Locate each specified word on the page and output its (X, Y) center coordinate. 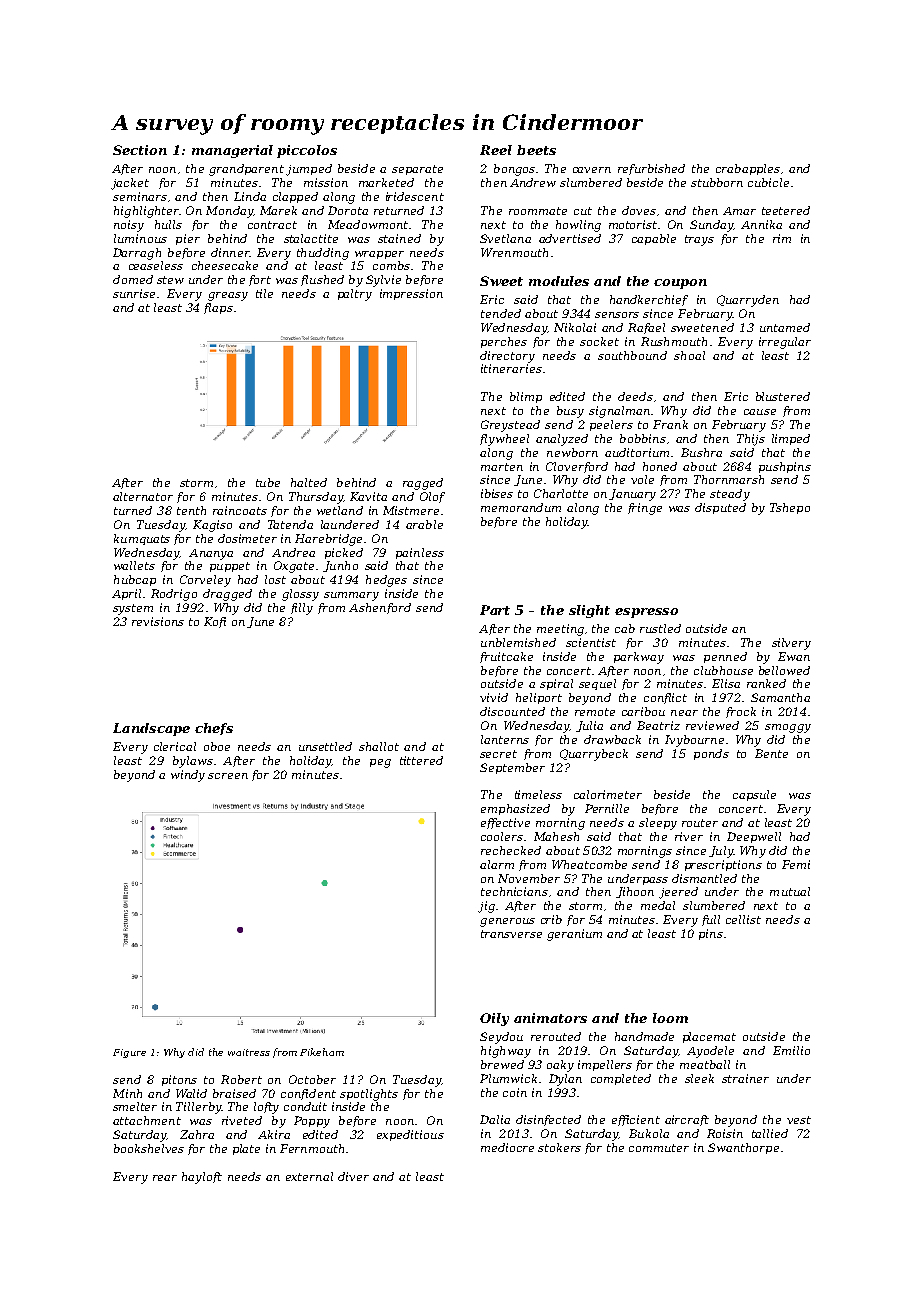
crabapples (748, 169)
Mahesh (556, 836)
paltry (355, 295)
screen (228, 776)
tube (268, 482)
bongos (514, 170)
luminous (140, 238)
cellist (743, 919)
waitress (249, 1052)
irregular (785, 343)
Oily (494, 1019)
